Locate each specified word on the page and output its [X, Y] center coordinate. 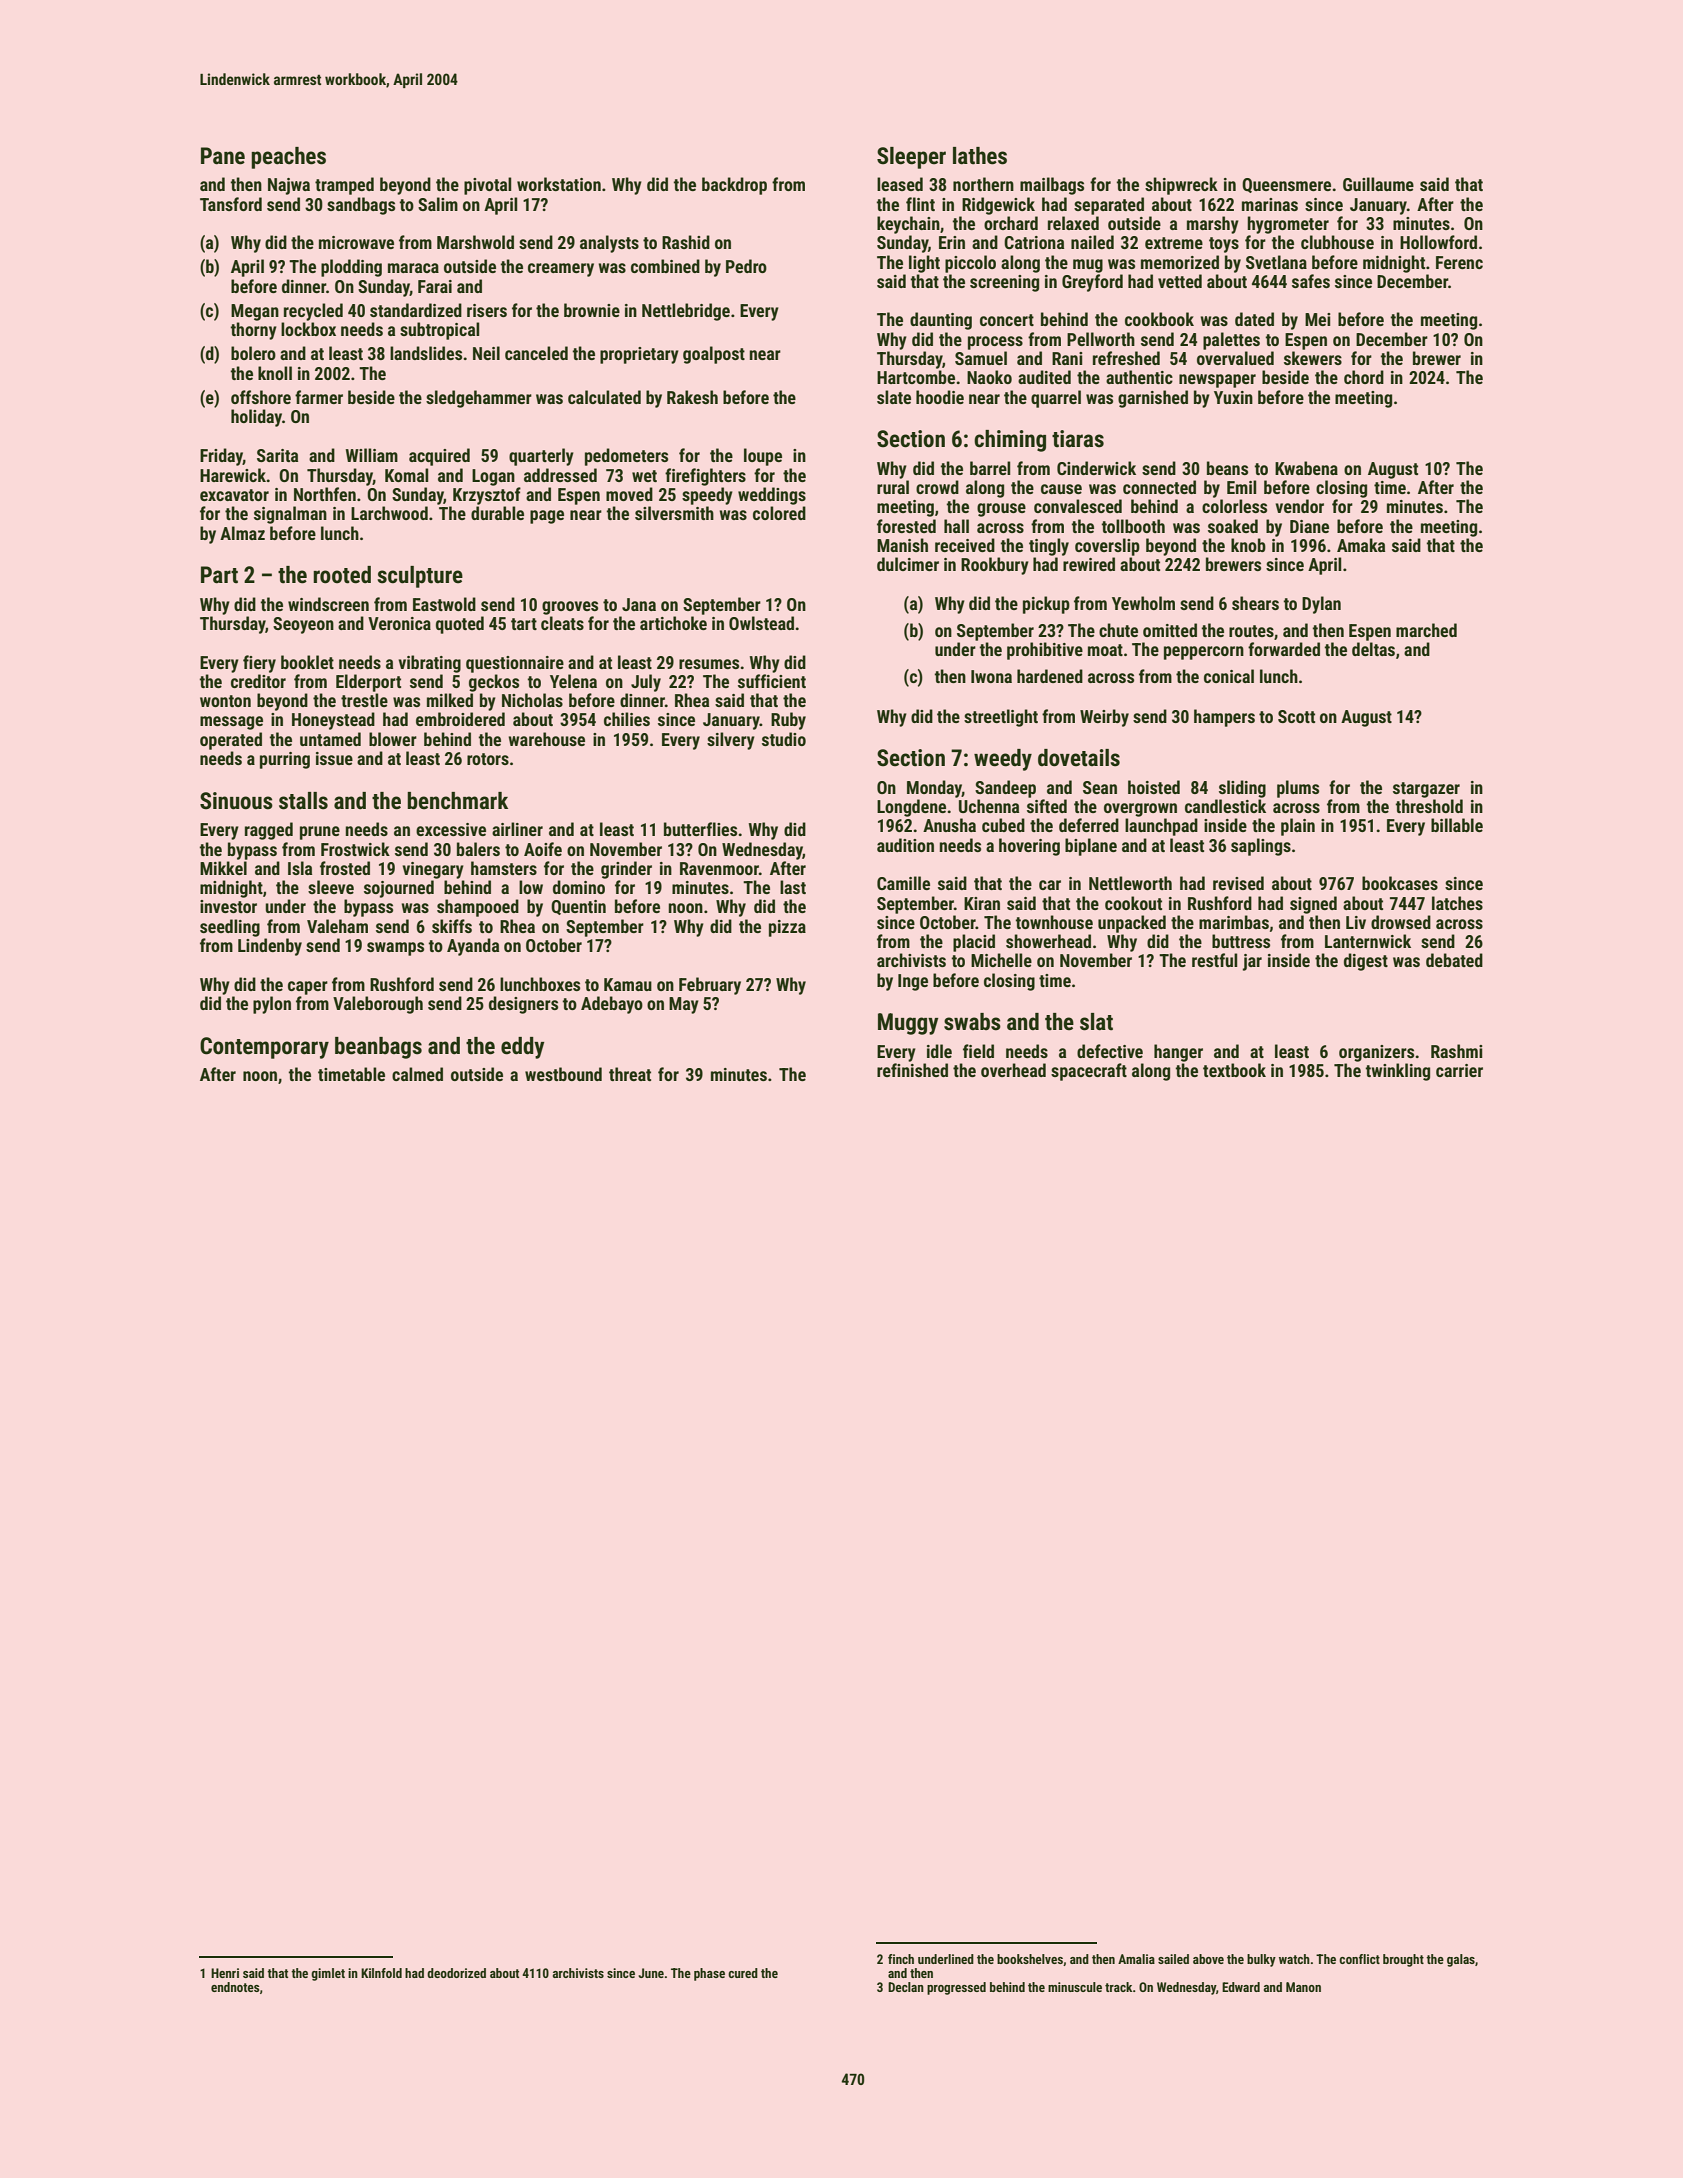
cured [743, 1973]
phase [709, 1974]
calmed [417, 1074]
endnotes [235, 1987]
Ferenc [1459, 262]
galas [1461, 1960]
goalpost [714, 355]
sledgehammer [479, 399]
